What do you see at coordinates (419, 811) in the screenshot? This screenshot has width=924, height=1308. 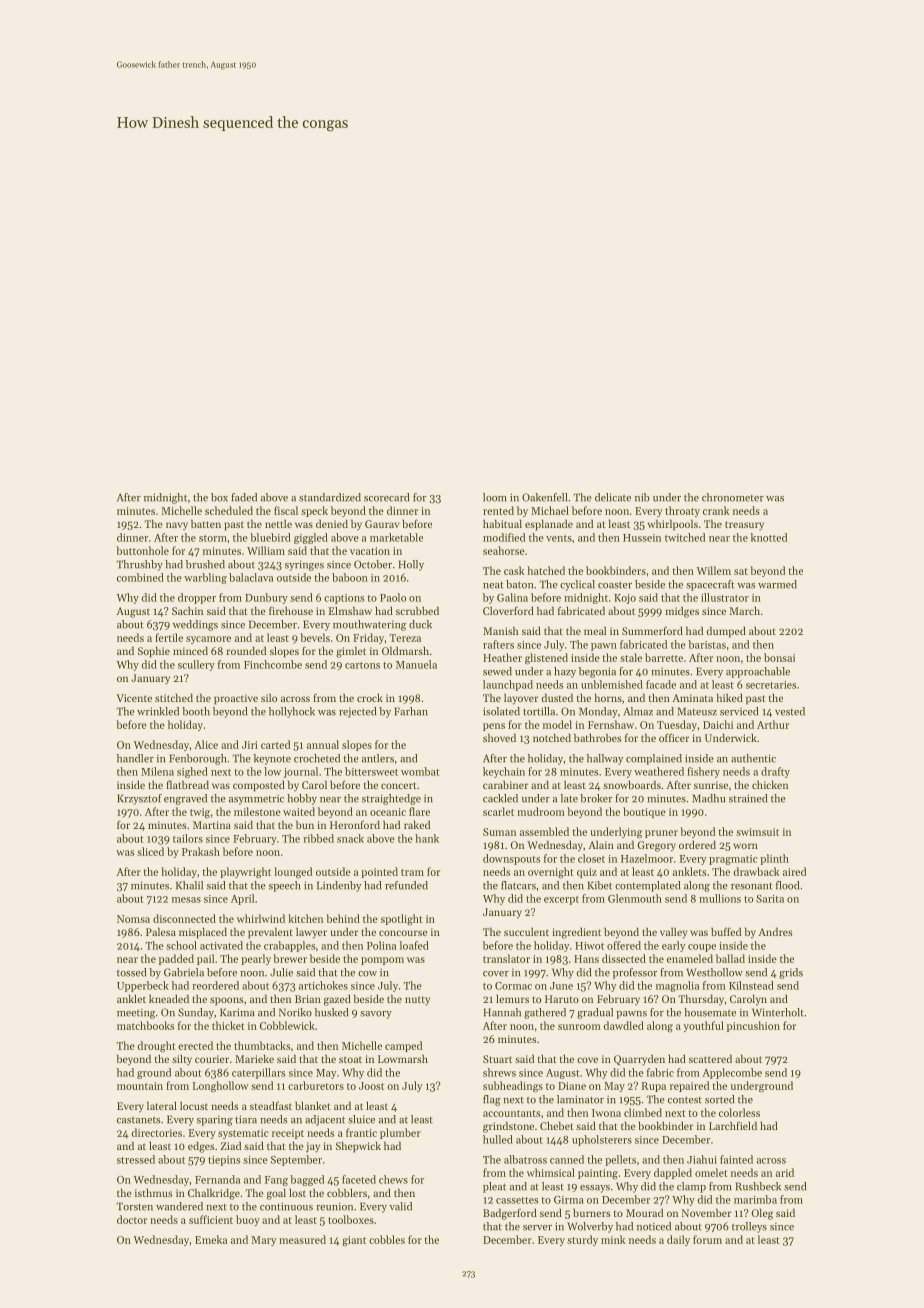 I see `flare` at bounding box center [419, 811].
